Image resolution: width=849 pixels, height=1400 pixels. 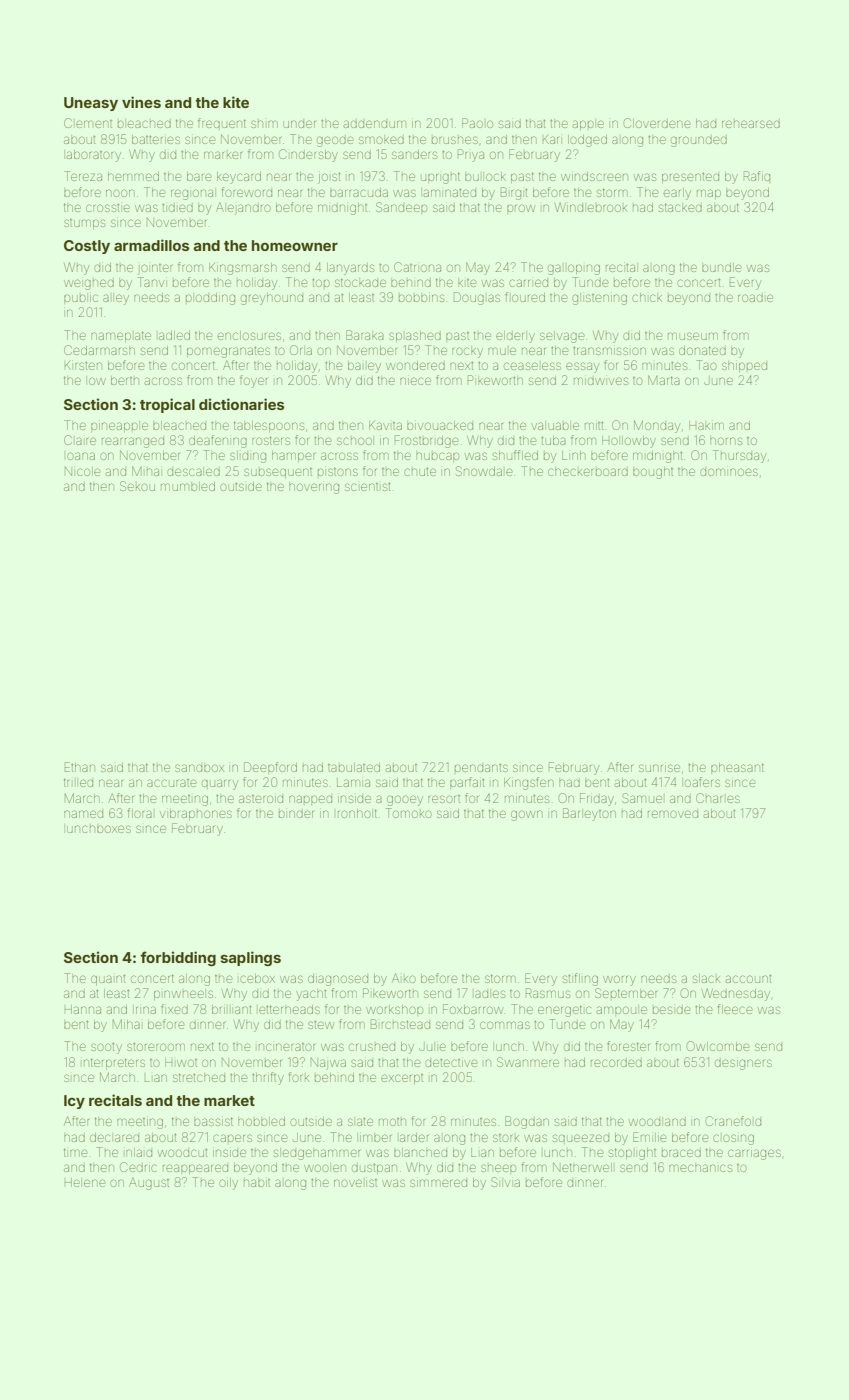 I want to click on Cloverdene, so click(x=657, y=123).
